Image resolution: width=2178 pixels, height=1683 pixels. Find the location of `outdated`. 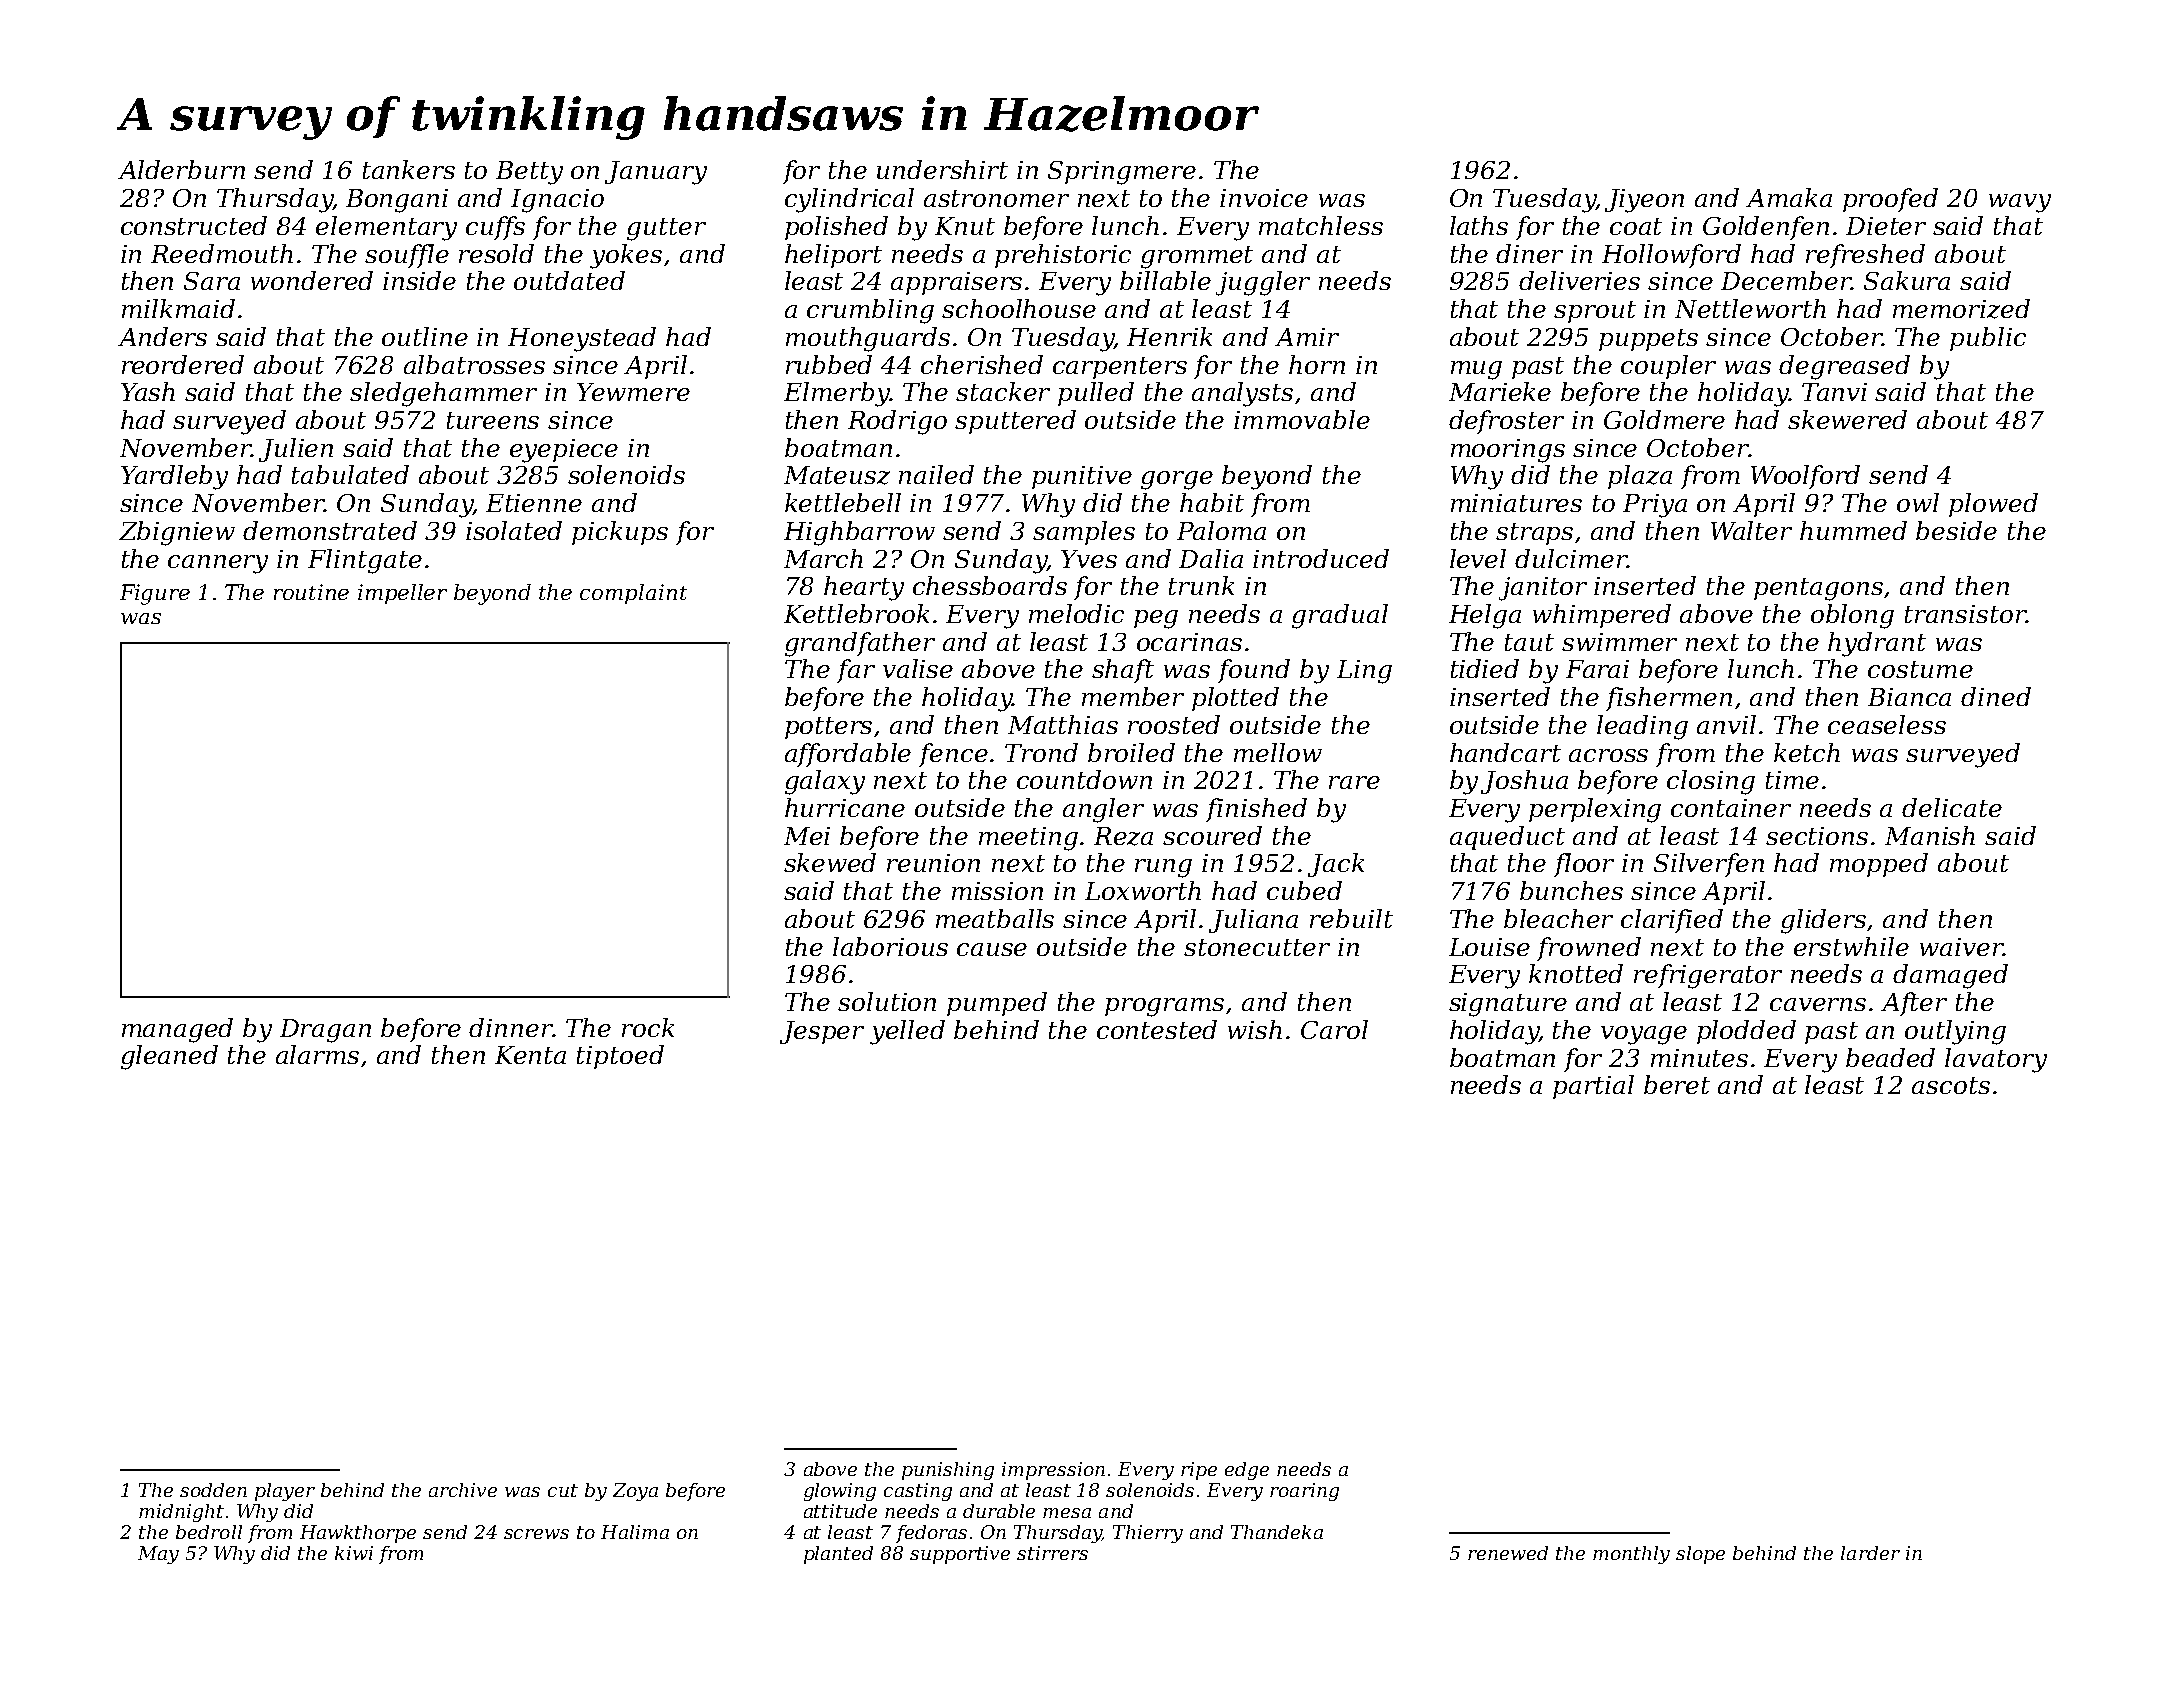

outdated is located at coordinates (569, 280).
